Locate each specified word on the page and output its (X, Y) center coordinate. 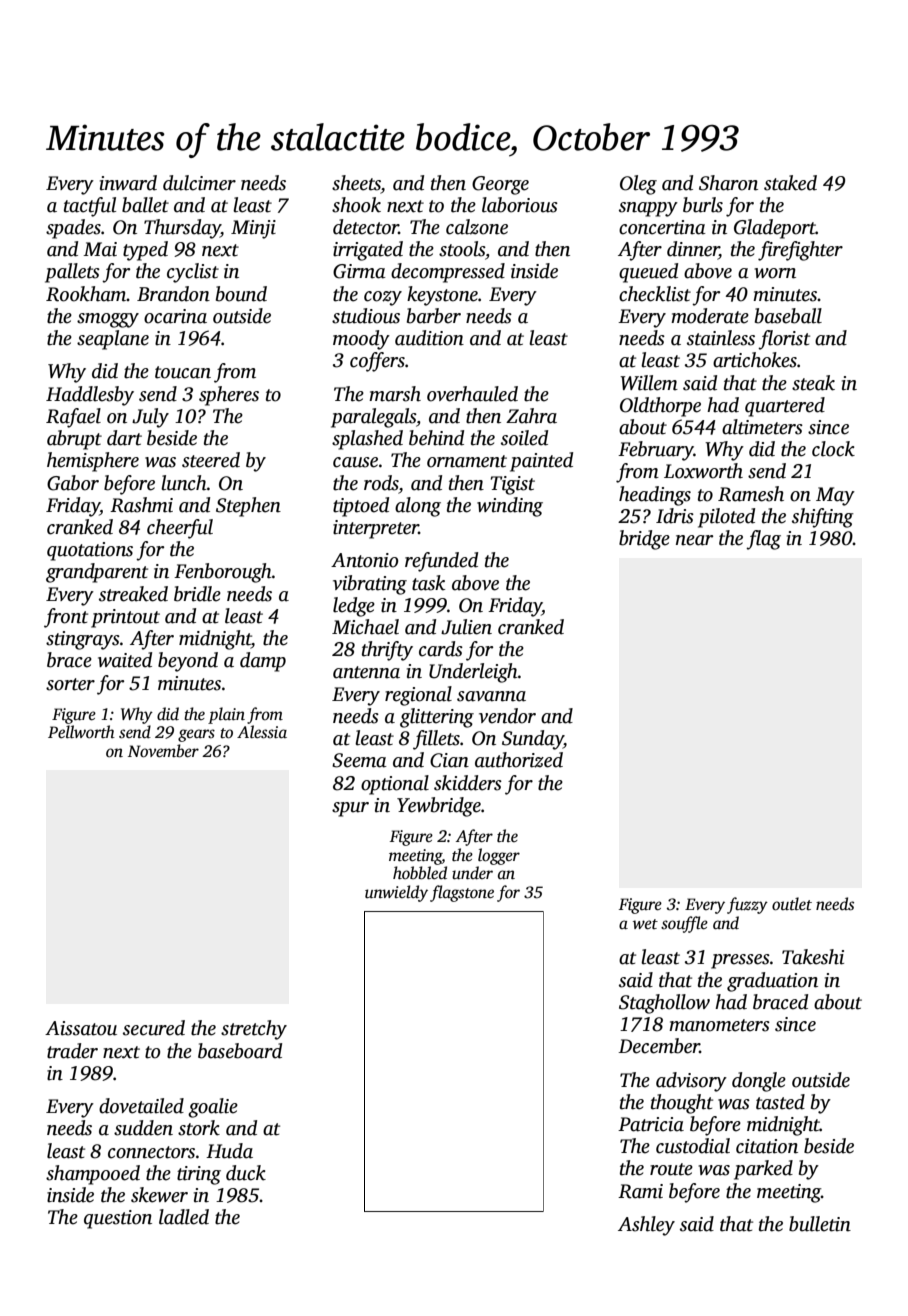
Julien (466, 627)
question (118, 1219)
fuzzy (747, 905)
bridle (197, 594)
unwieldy (396, 893)
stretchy (254, 1030)
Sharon (728, 183)
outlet (792, 904)
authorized (519, 760)
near (694, 540)
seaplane (113, 340)
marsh (395, 394)
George (500, 185)
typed (145, 251)
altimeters (762, 427)
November (163, 751)
